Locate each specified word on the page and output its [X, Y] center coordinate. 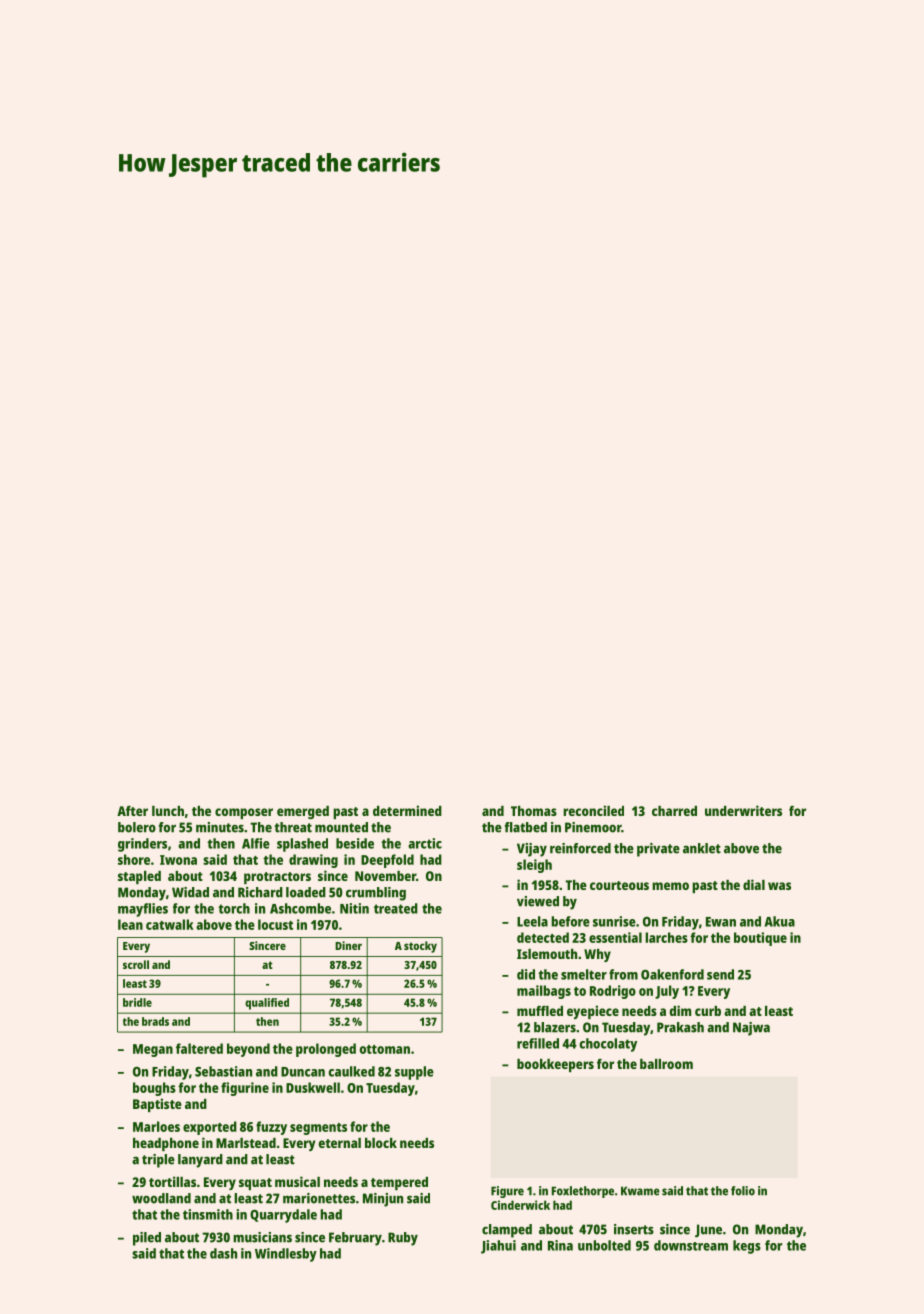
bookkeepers [555, 1065]
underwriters [743, 810]
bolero [137, 827]
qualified [267, 1004]
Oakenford [672, 974]
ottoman [385, 1049]
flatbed [526, 827]
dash [223, 1253]
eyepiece [593, 1012]
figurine [245, 1089]
